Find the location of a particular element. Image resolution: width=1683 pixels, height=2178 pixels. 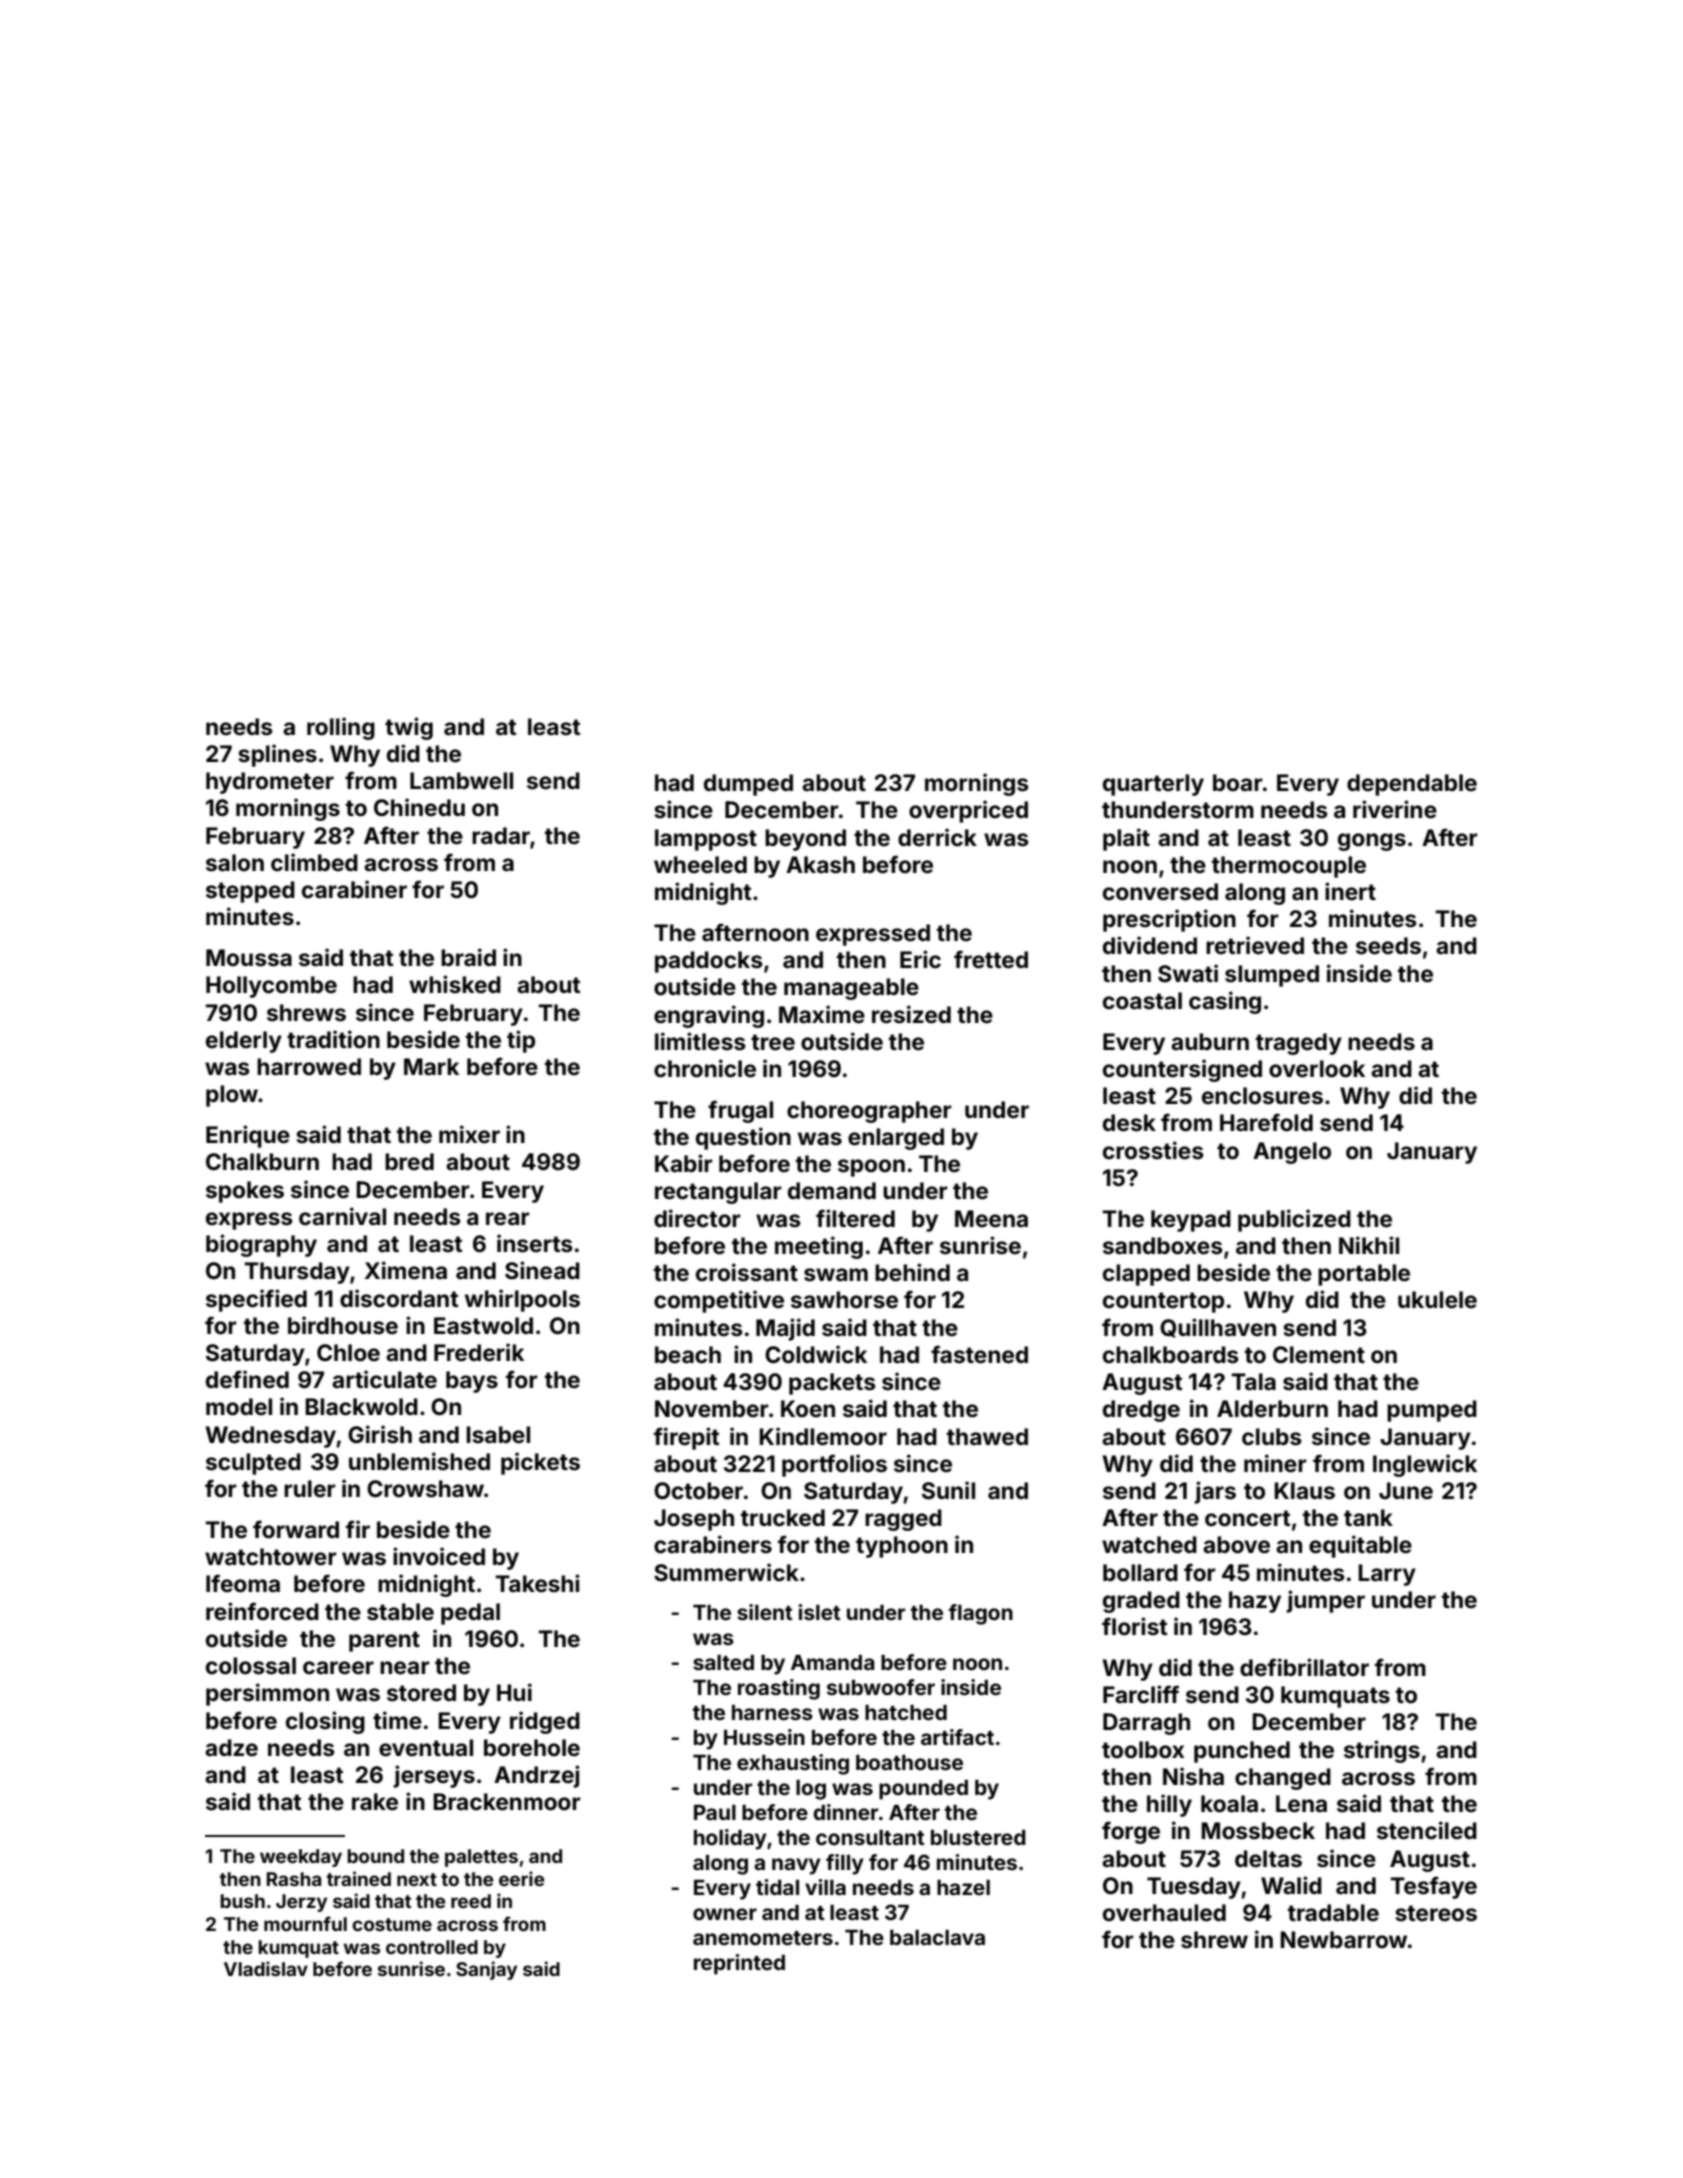

Akash is located at coordinates (820, 865).
